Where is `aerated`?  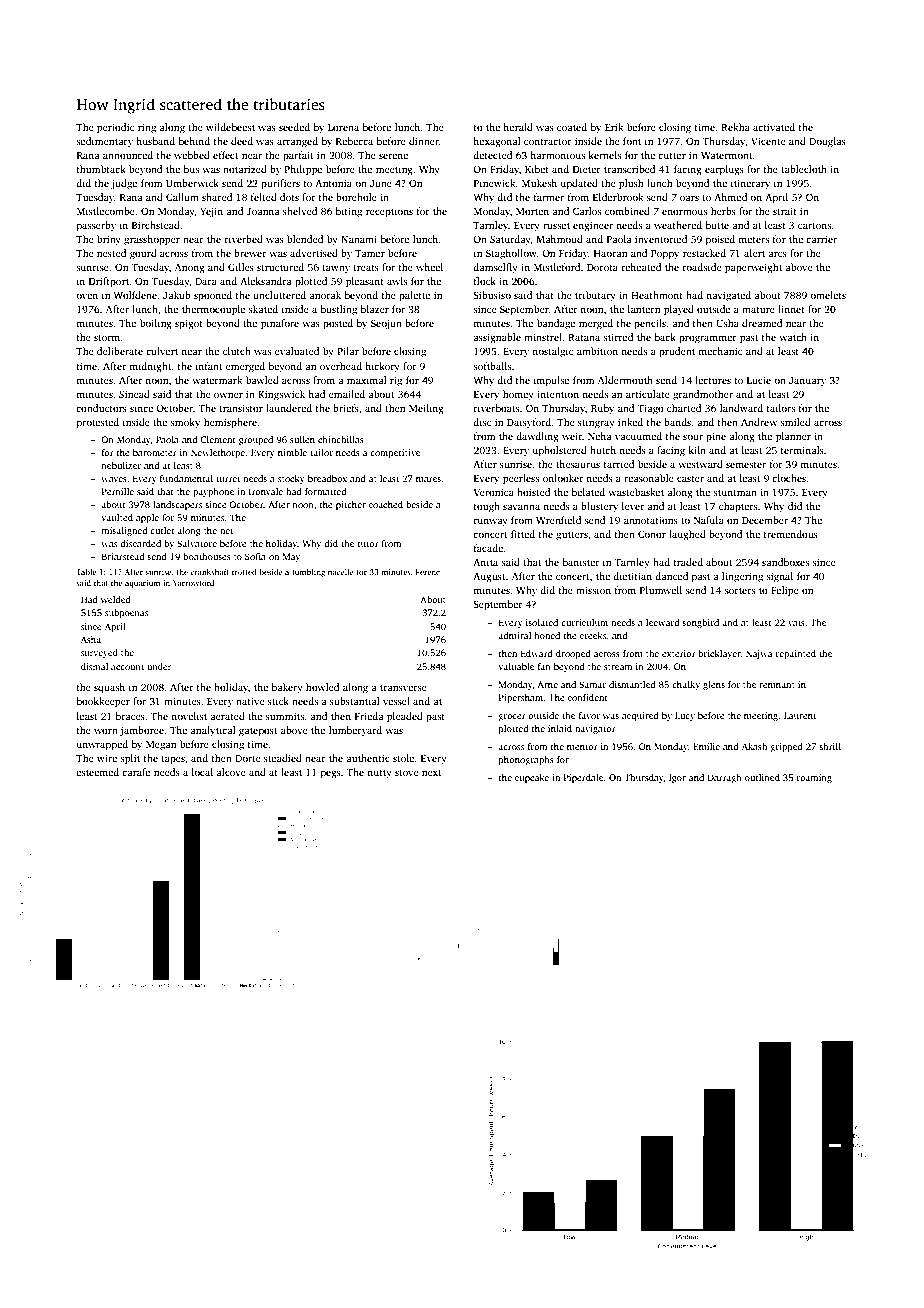 aerated is located at coordinates (227, 716).
